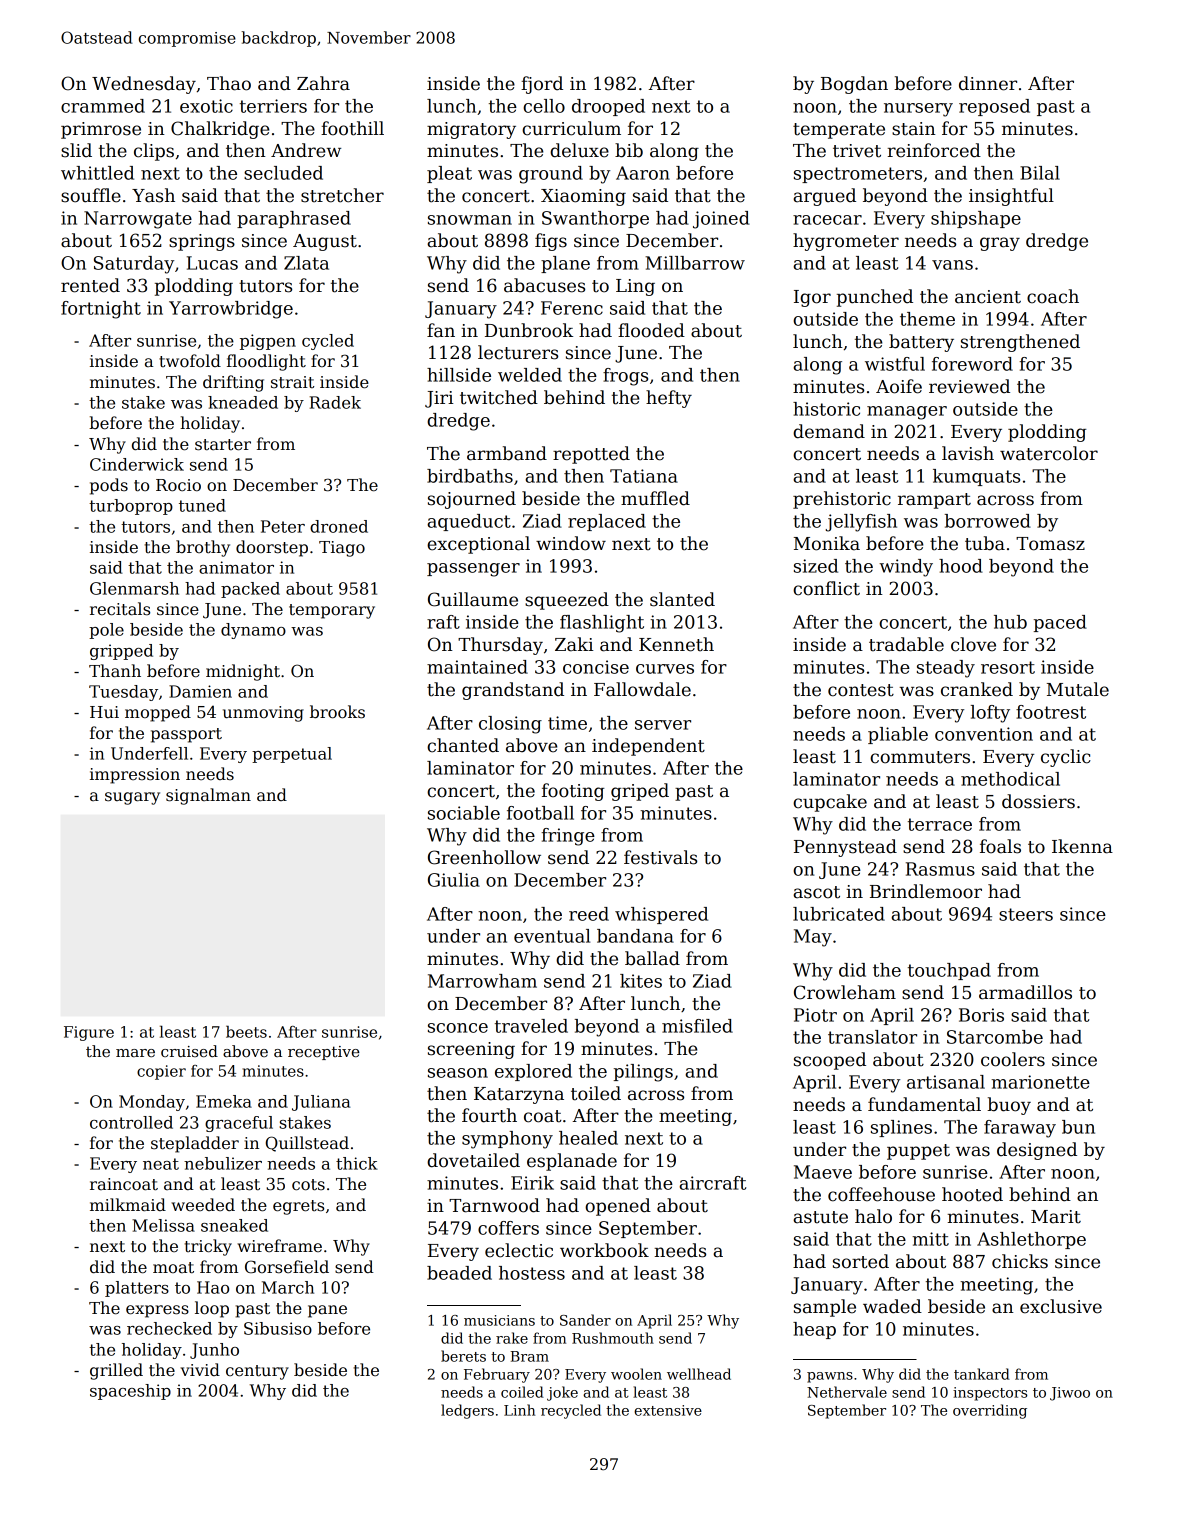  What do you see at coordinates (352, 128) in the screenshot?
I see `foothill` at bounding box center [352, 128].
